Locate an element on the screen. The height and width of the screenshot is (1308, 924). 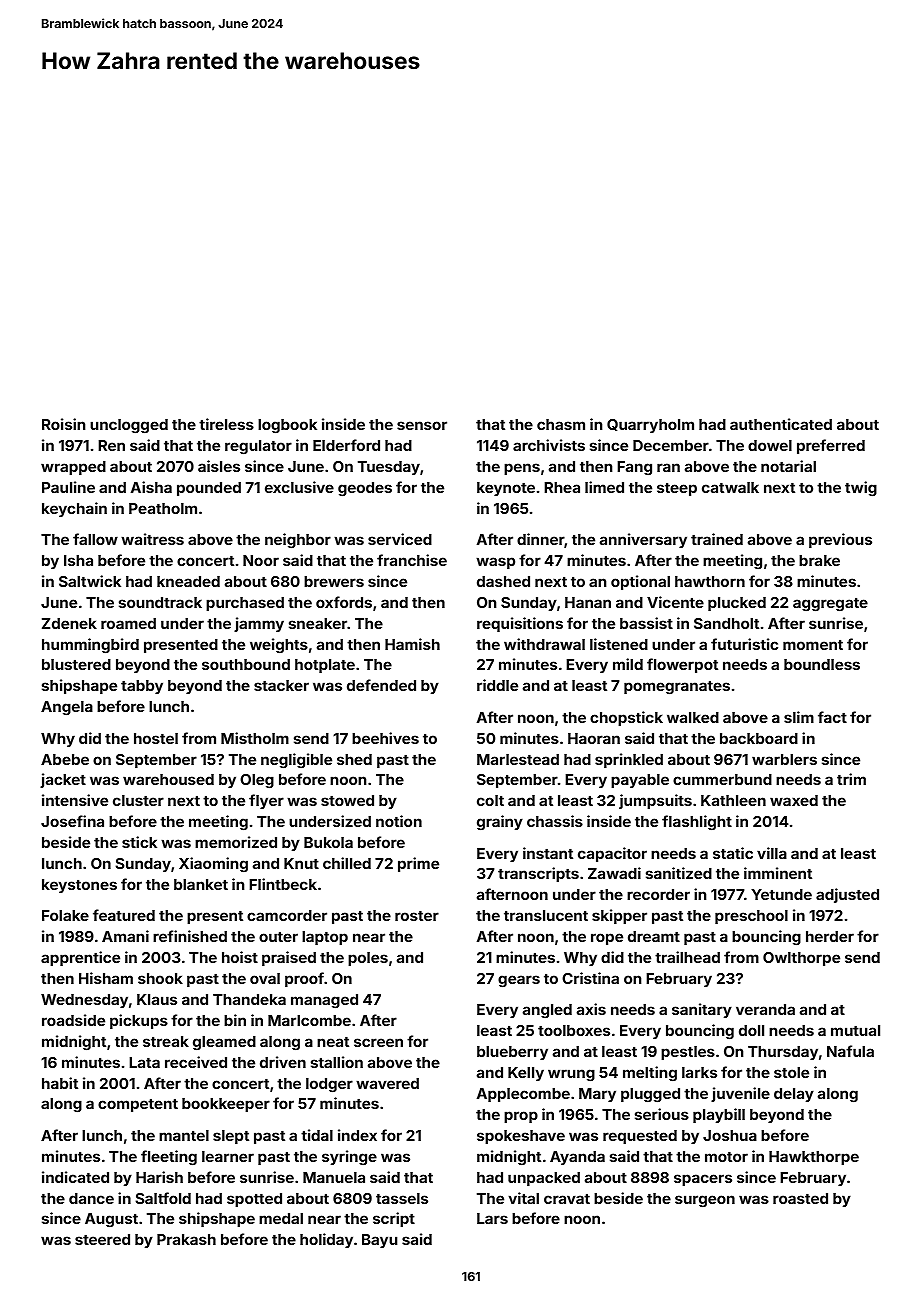
unclogged is located at coordinates (129, 426).
